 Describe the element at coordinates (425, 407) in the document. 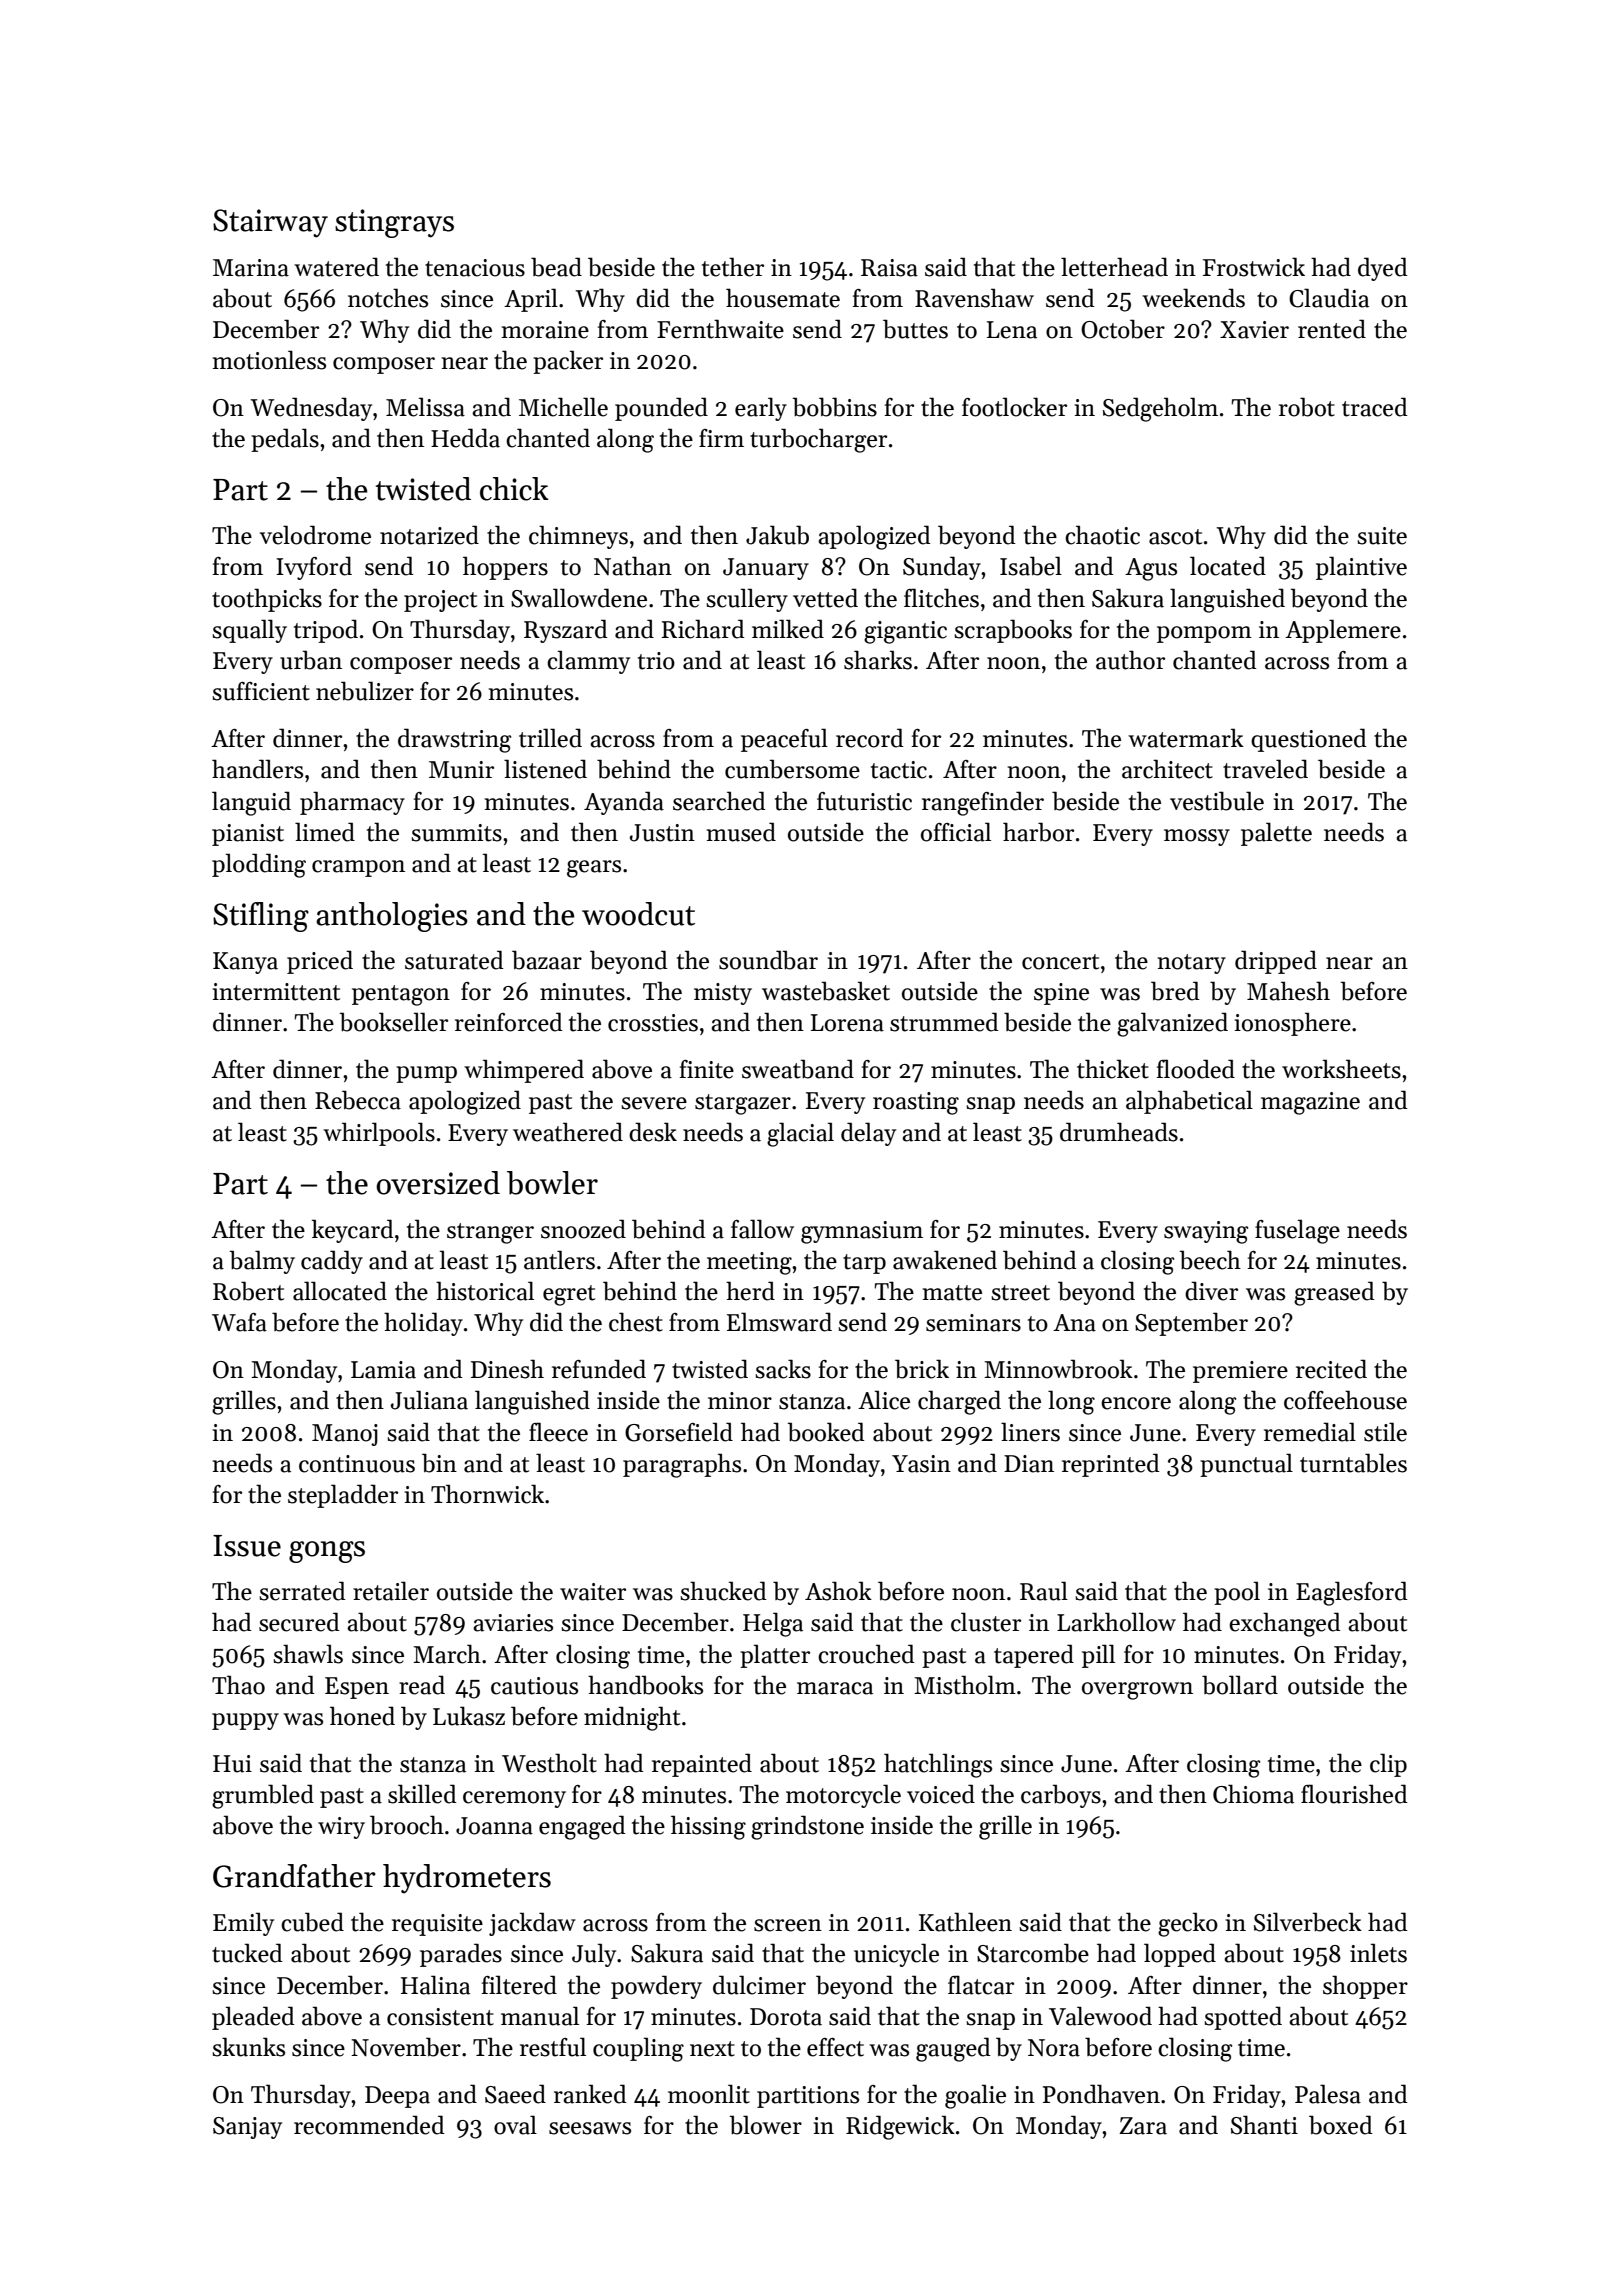

I see `Melissa` at that location.
